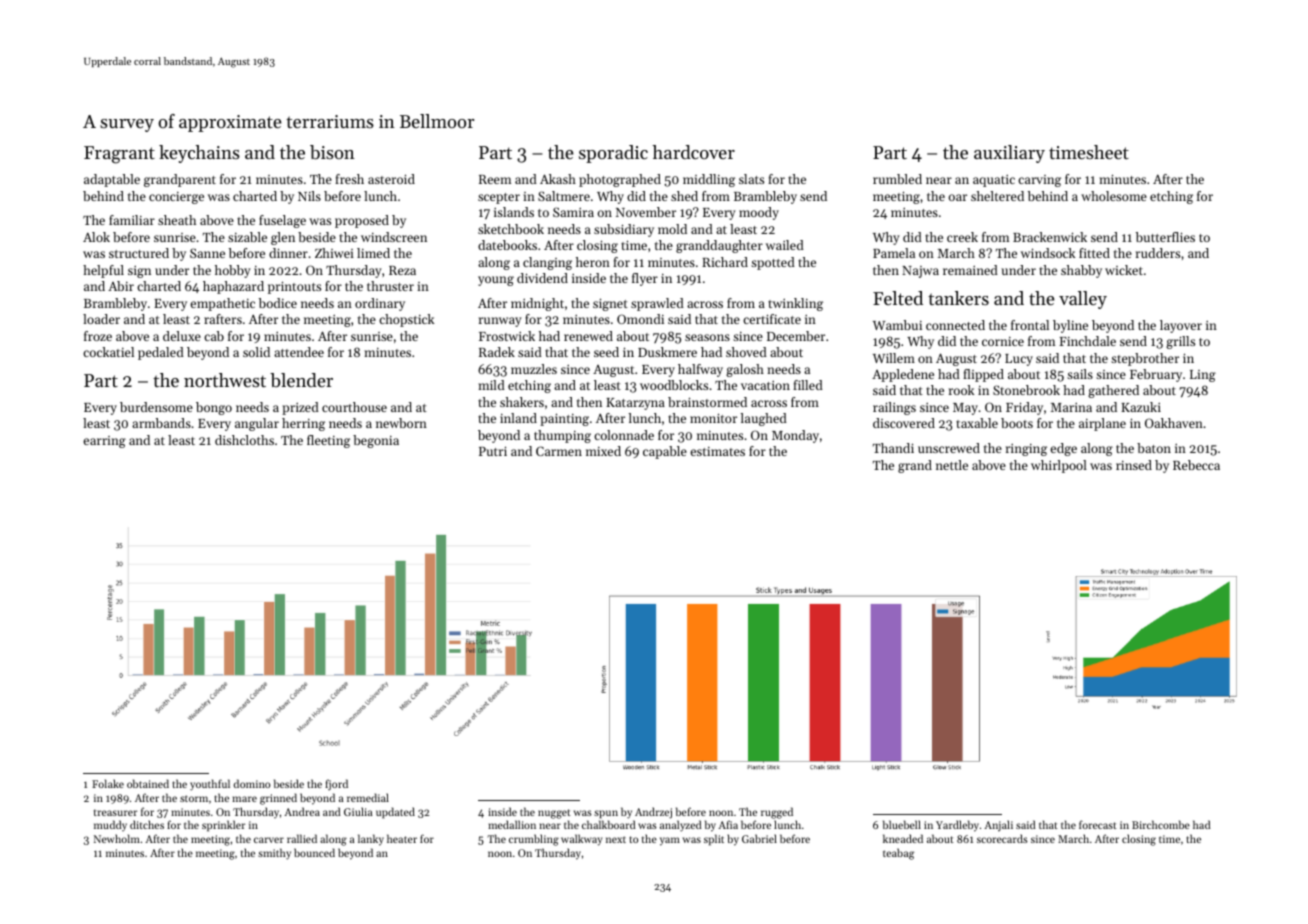 The width and height of the image is (1308, 924). What do you see at coordinates (970, 270) in the image?
I see `remained` at bounding box center [970, 270].
